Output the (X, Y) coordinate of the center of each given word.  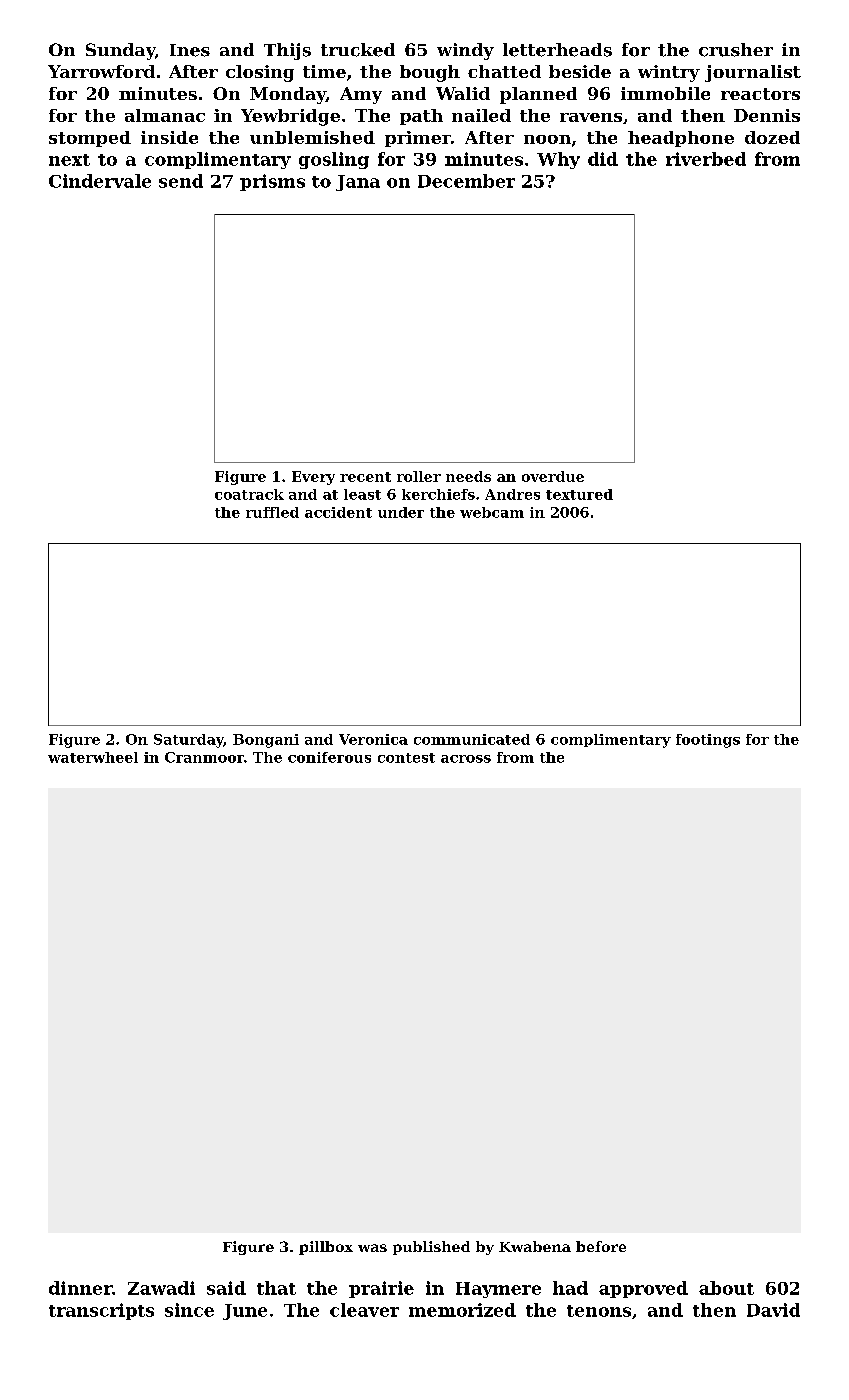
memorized (462, 1310)
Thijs (287, 51)
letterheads (557, 50)
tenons (599, 1311)
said (226, 1288)
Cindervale (100, 181)
